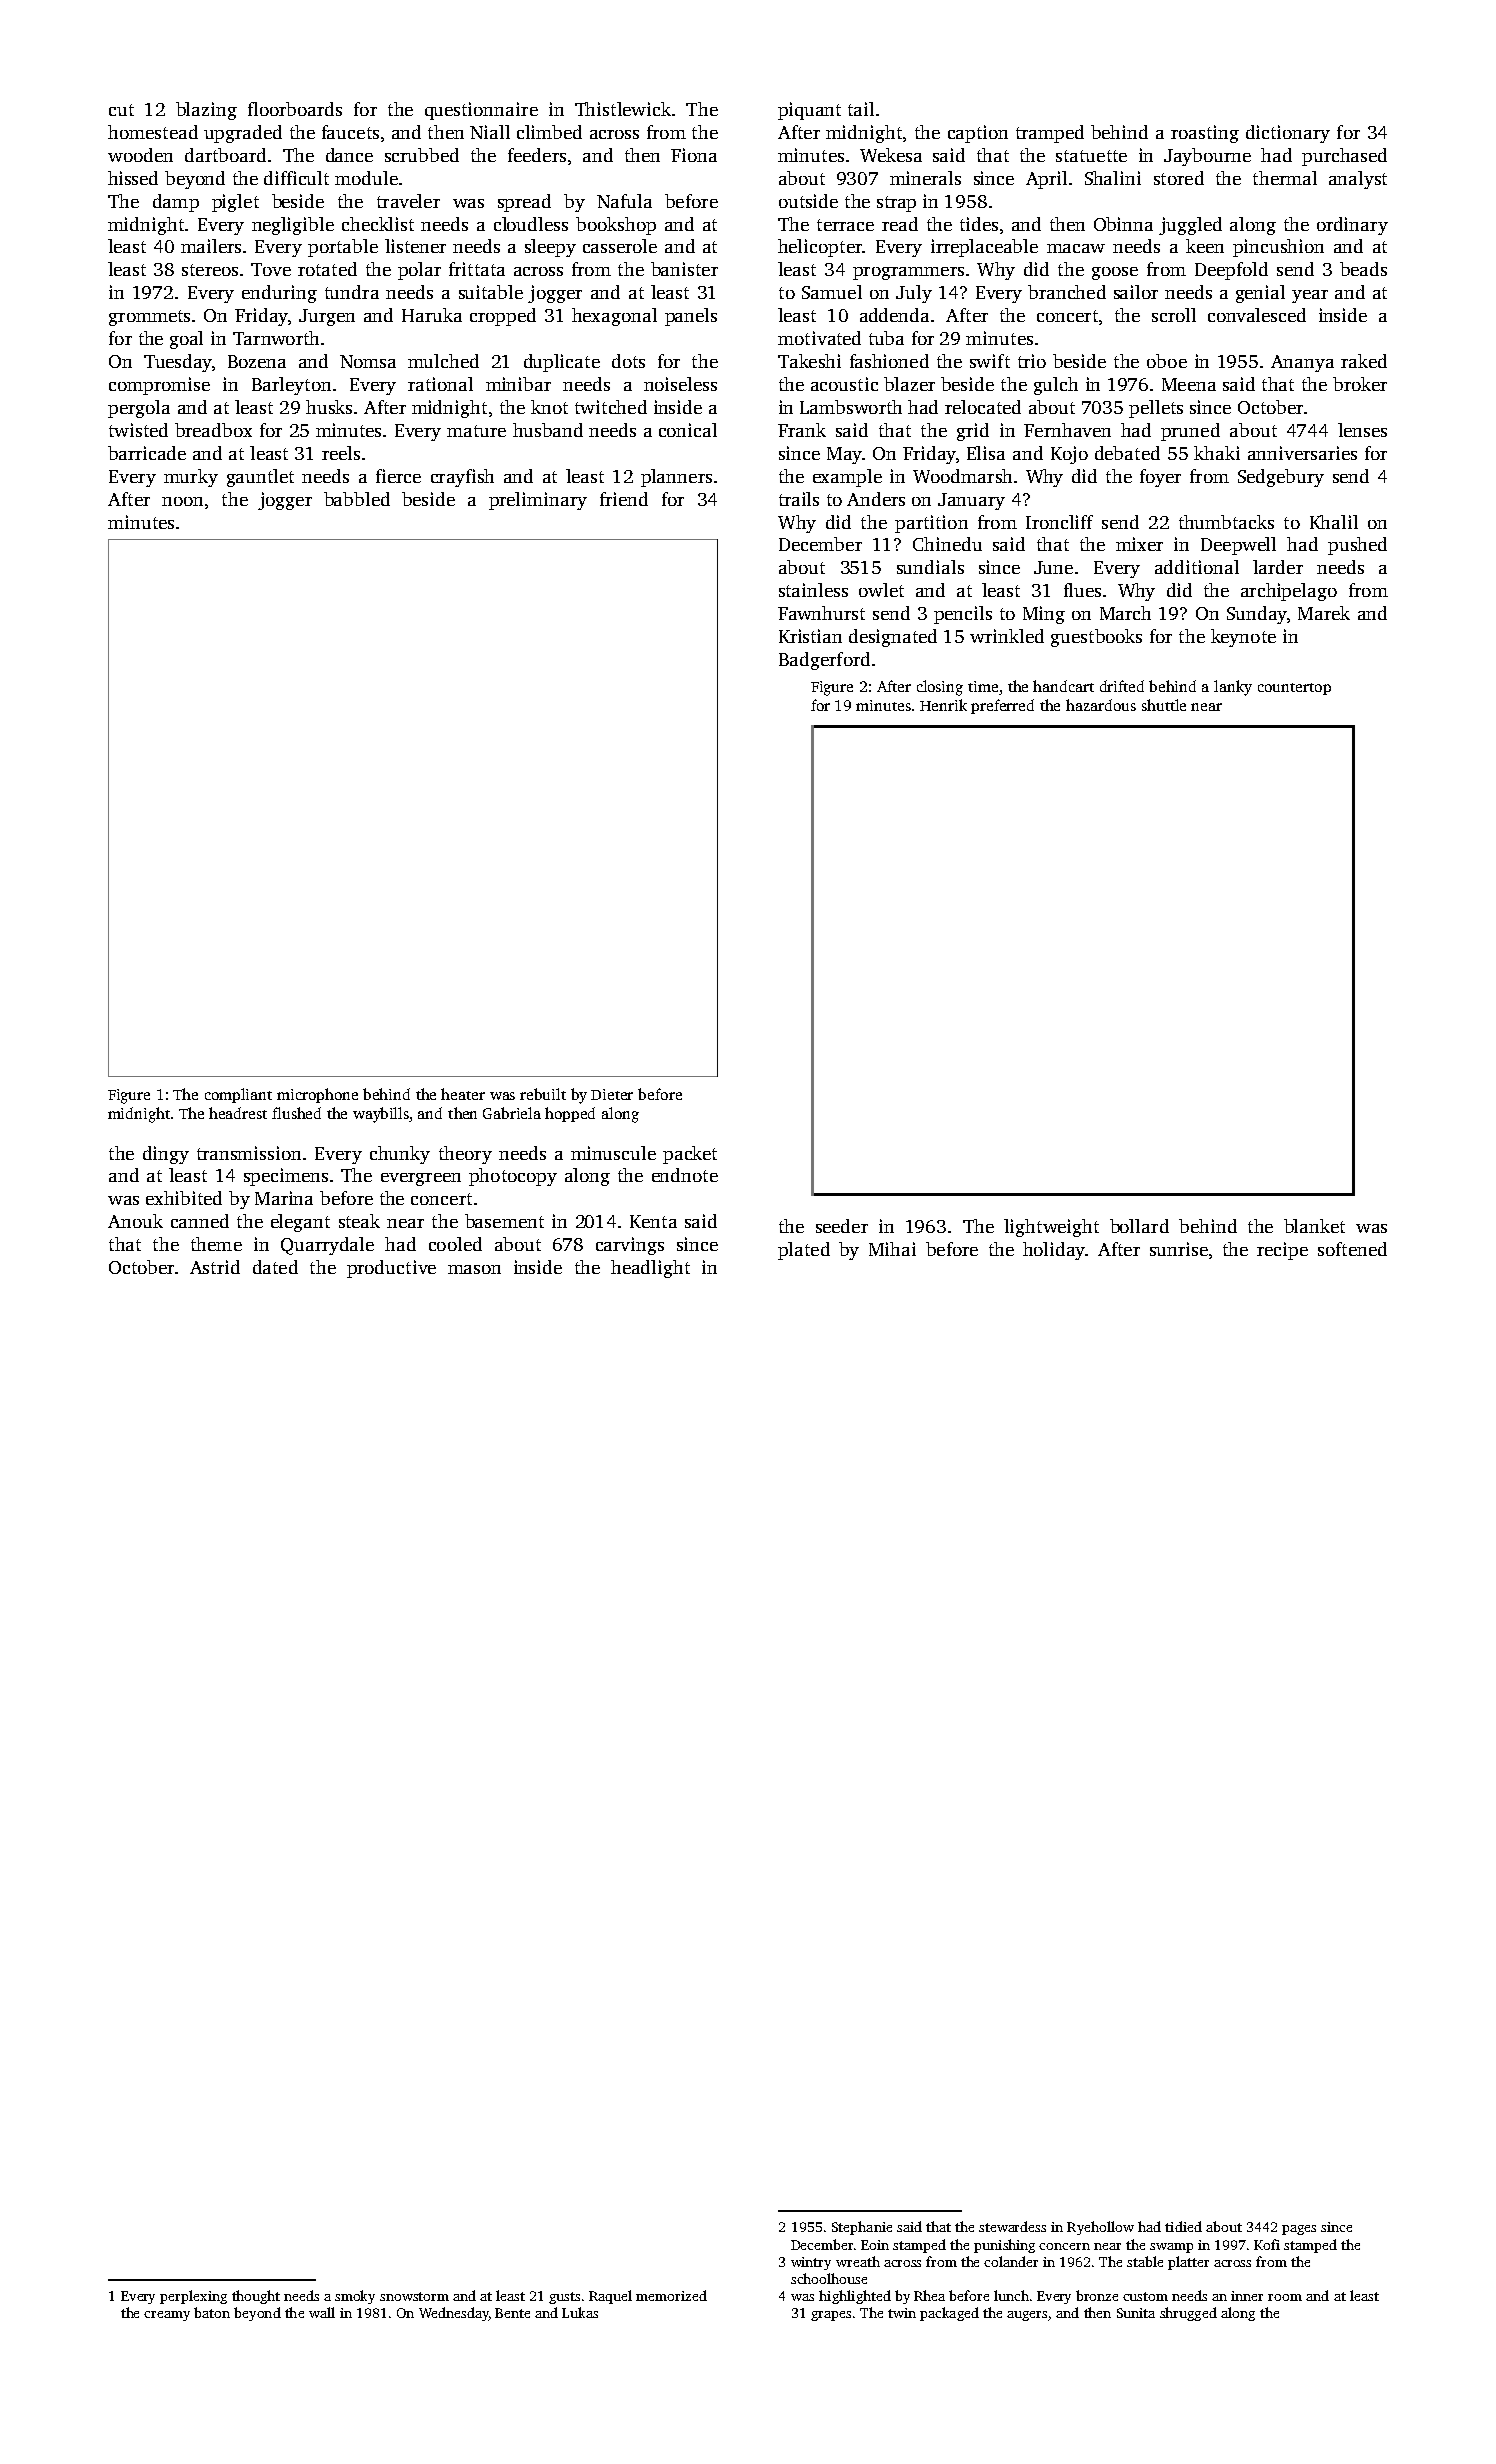  What do you see at coordinates (238, 1095) in the screenshot?
I see `compliant` at bounding box center [238, 1095].
